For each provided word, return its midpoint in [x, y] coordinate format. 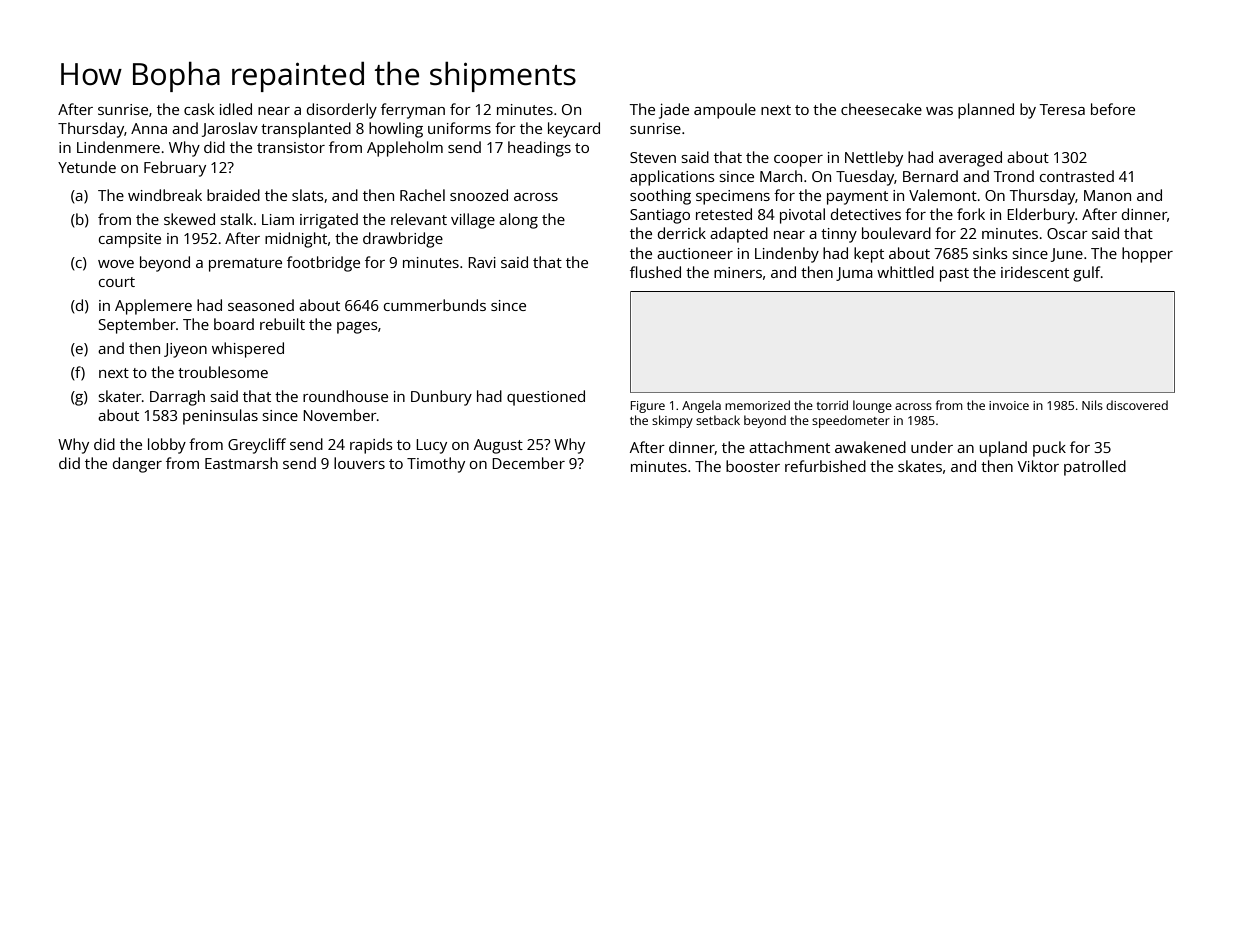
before [1113, 109]
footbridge [323, 264]
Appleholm [405, 149]
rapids [371, 446]
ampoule [725, 111]
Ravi [482, 262]
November [340, 415]
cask [199, 109]
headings [539, 149]
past [954, 275]
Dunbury [441, 398]
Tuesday [865, 178]
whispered [248, 350]
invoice [1009, 405]
